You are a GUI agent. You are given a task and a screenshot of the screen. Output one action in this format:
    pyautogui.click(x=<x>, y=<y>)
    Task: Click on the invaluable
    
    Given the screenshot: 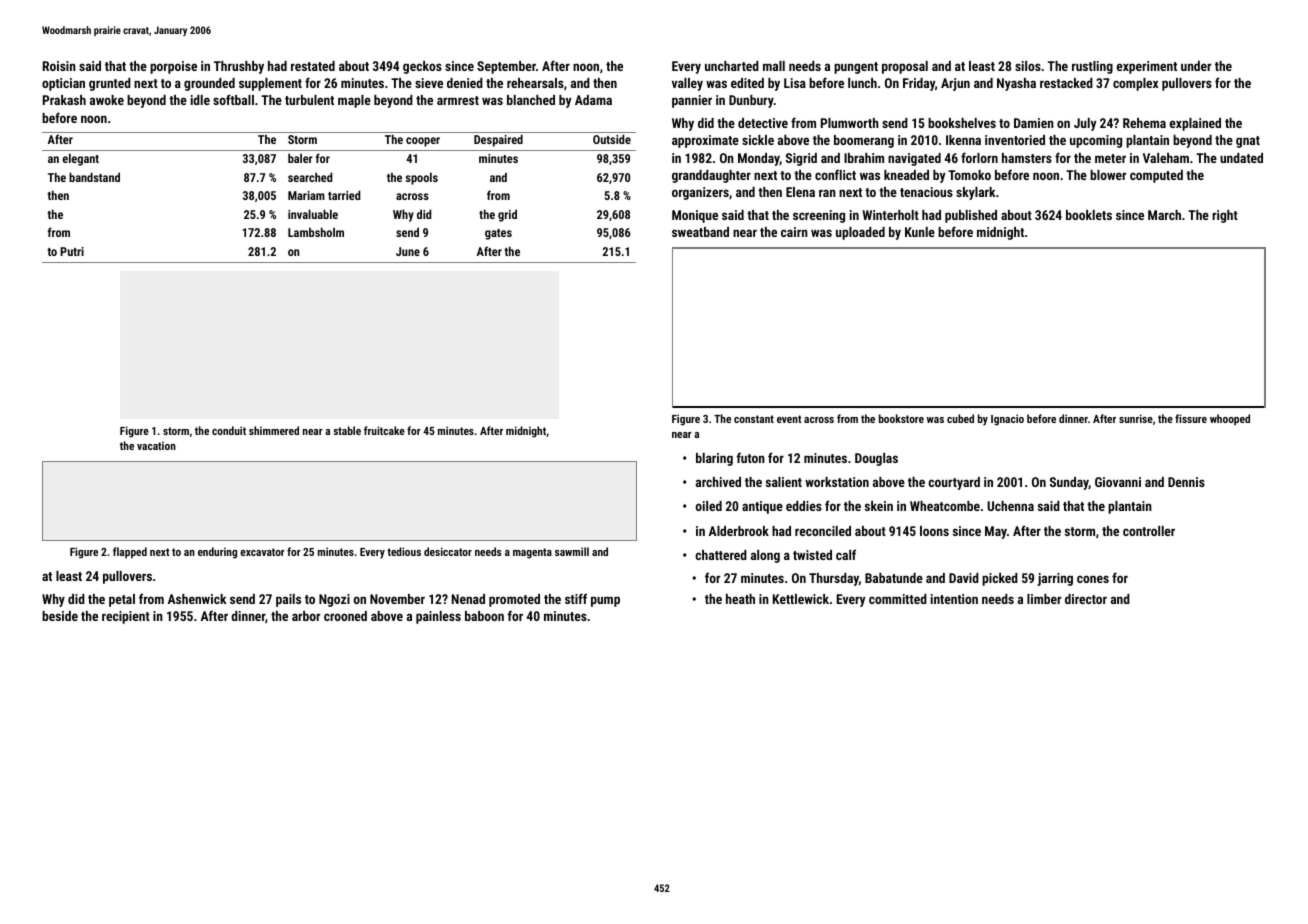 What is the action you would take?
    pyautogui.click(x=313, y=214)
